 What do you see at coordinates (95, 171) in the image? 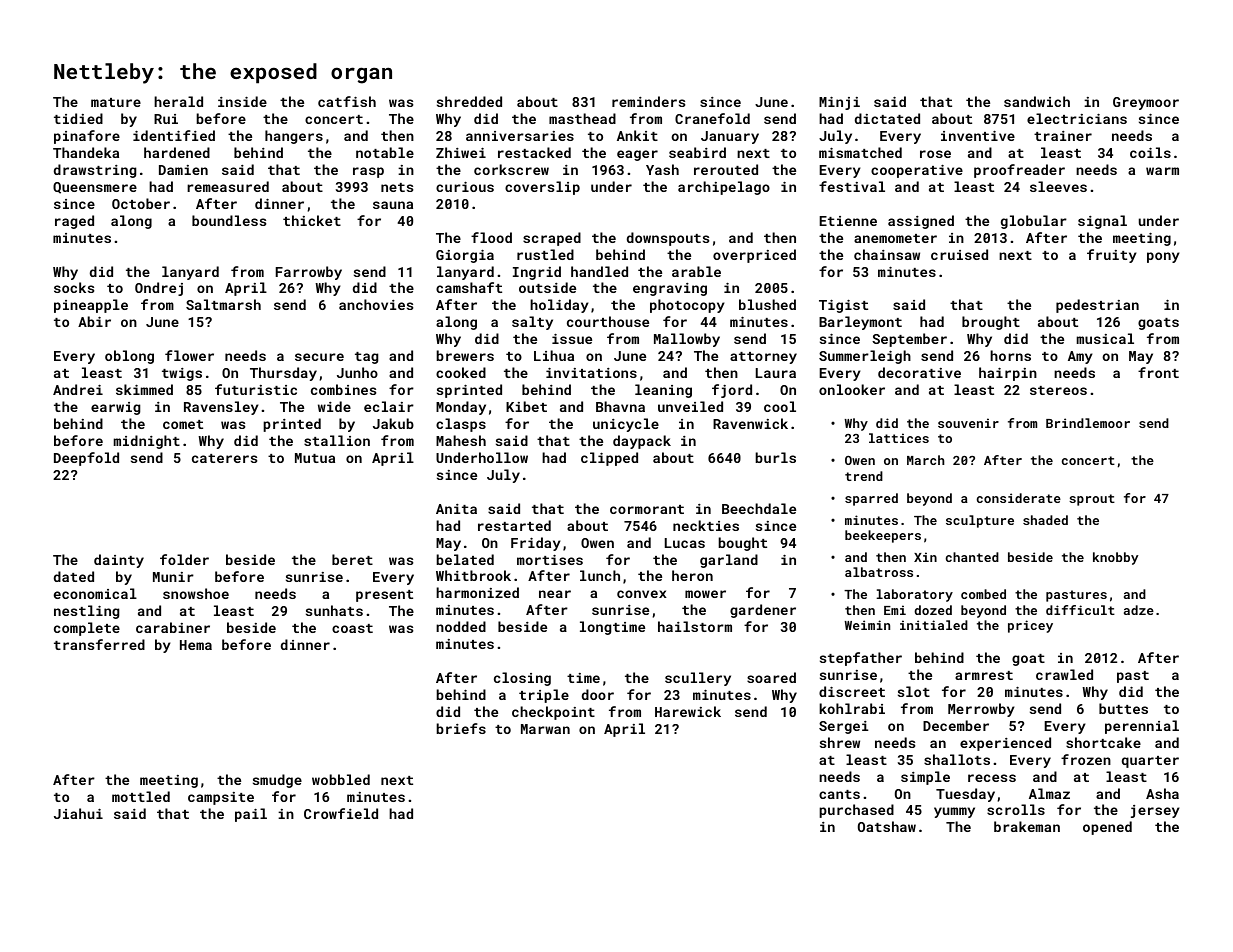
I see `drawstring` at bounding box center [95, 171].
